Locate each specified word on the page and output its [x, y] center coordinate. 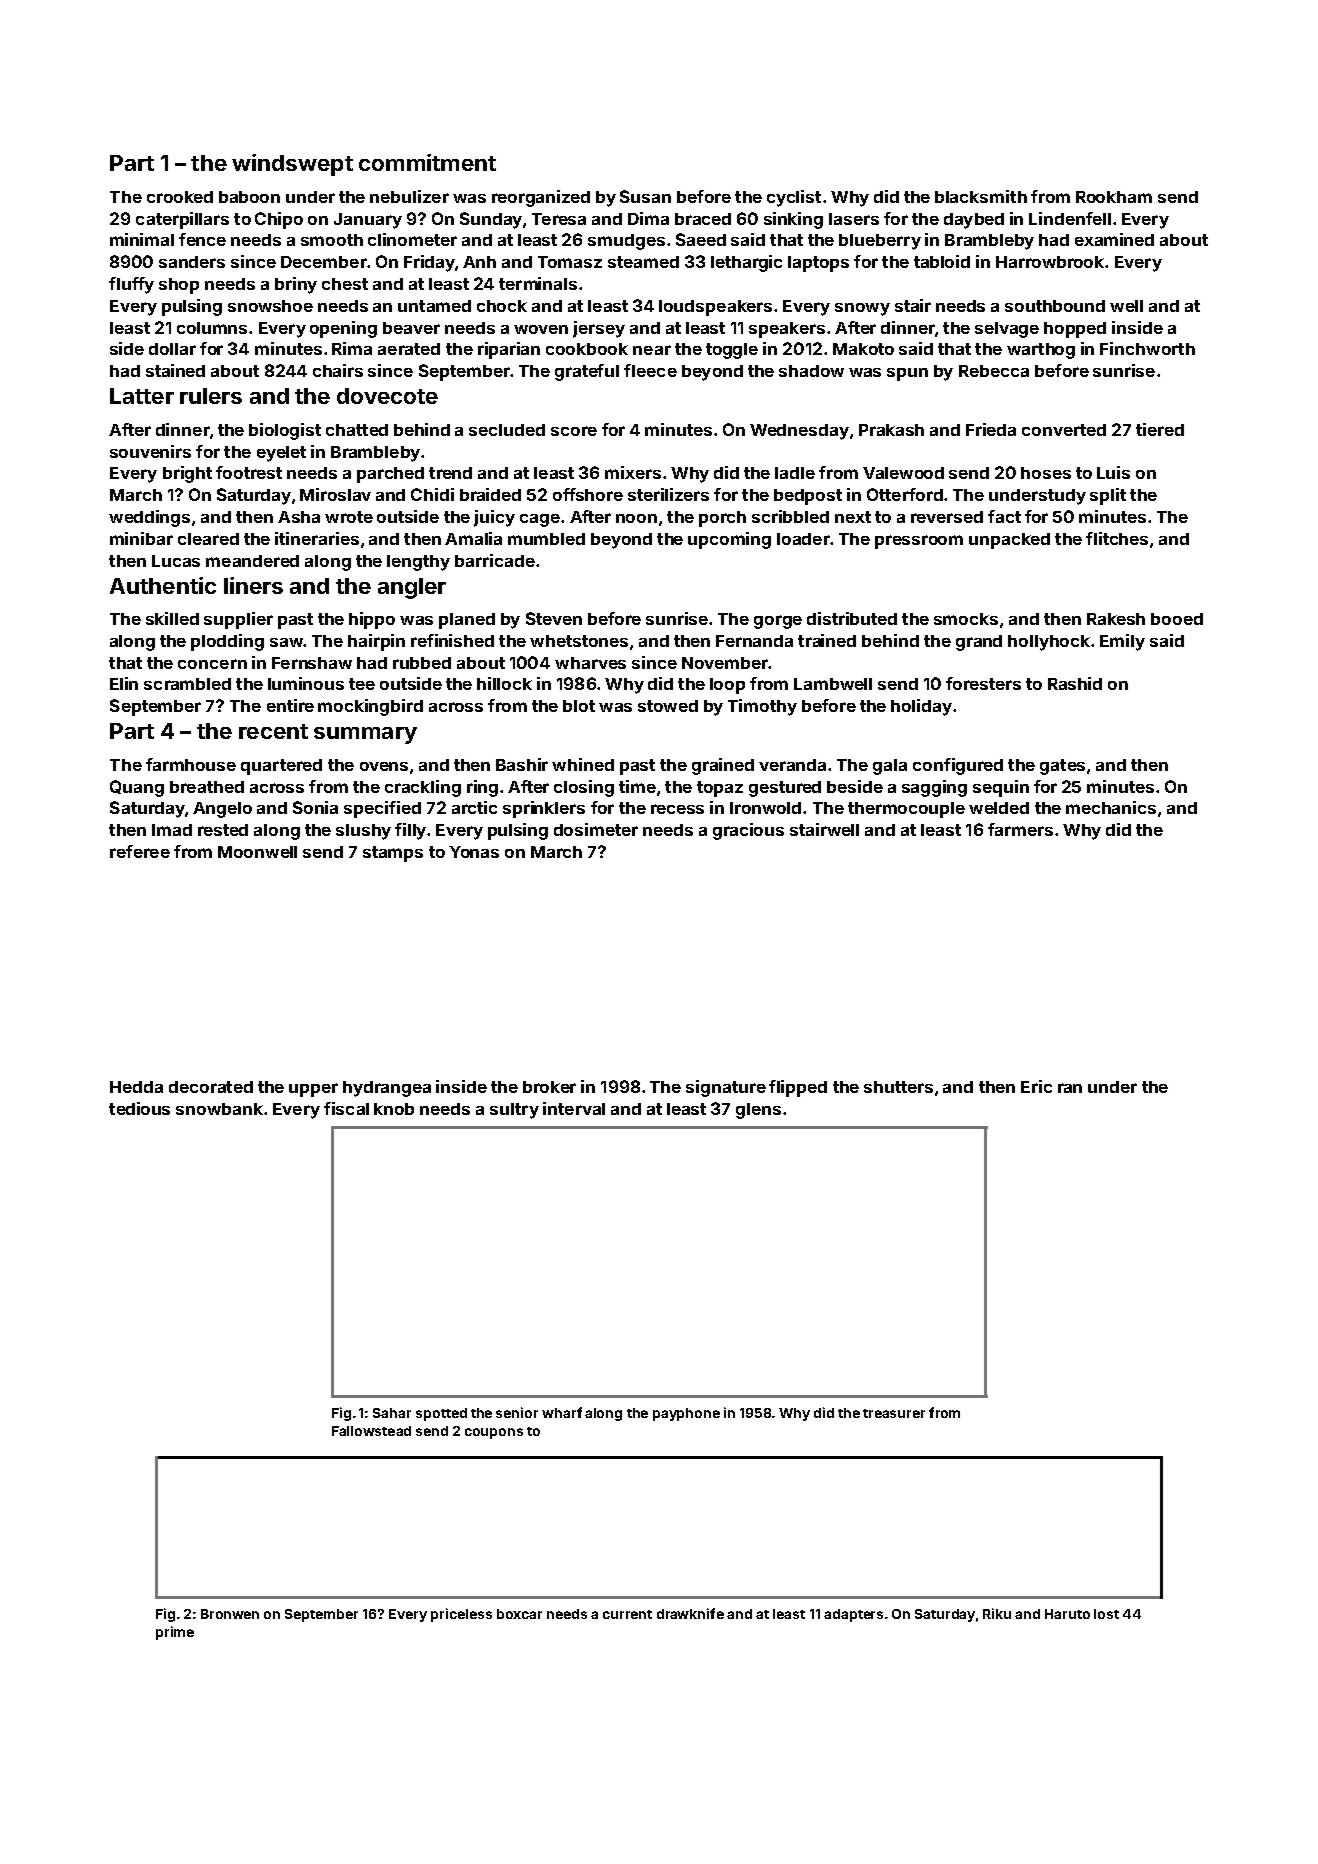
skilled [172, 618]
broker [549, 1087]
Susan [645, 196]
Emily [1122, 642]
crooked [180, 197]
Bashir [522, 764]
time [637, 786]
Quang [137, 788]
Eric [1036, 1086]
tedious [139, 1108]
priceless [461, 1615]
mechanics [1111, 807]
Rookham [1114, 197]
